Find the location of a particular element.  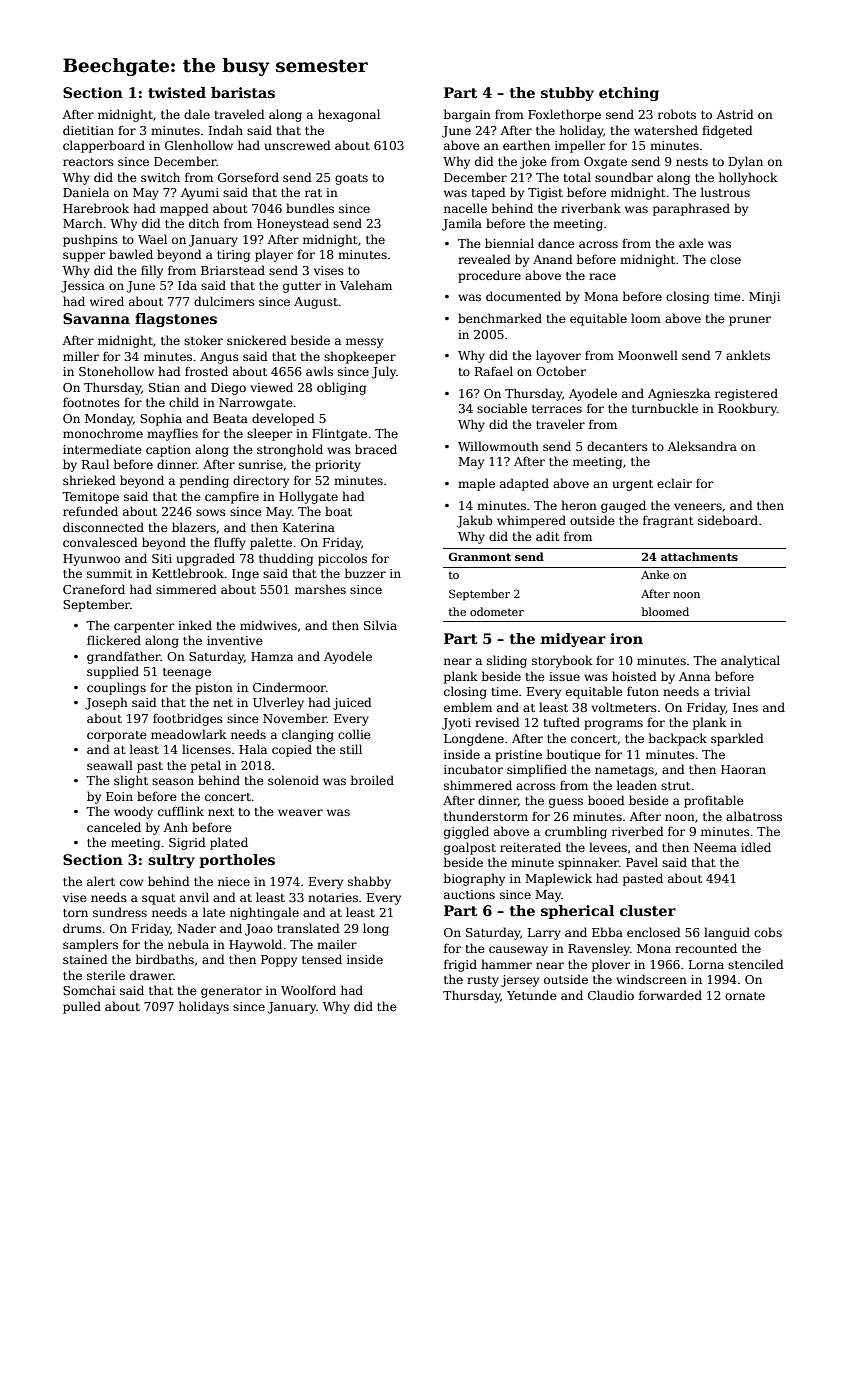

etching is located at coordinates (629, 94).
